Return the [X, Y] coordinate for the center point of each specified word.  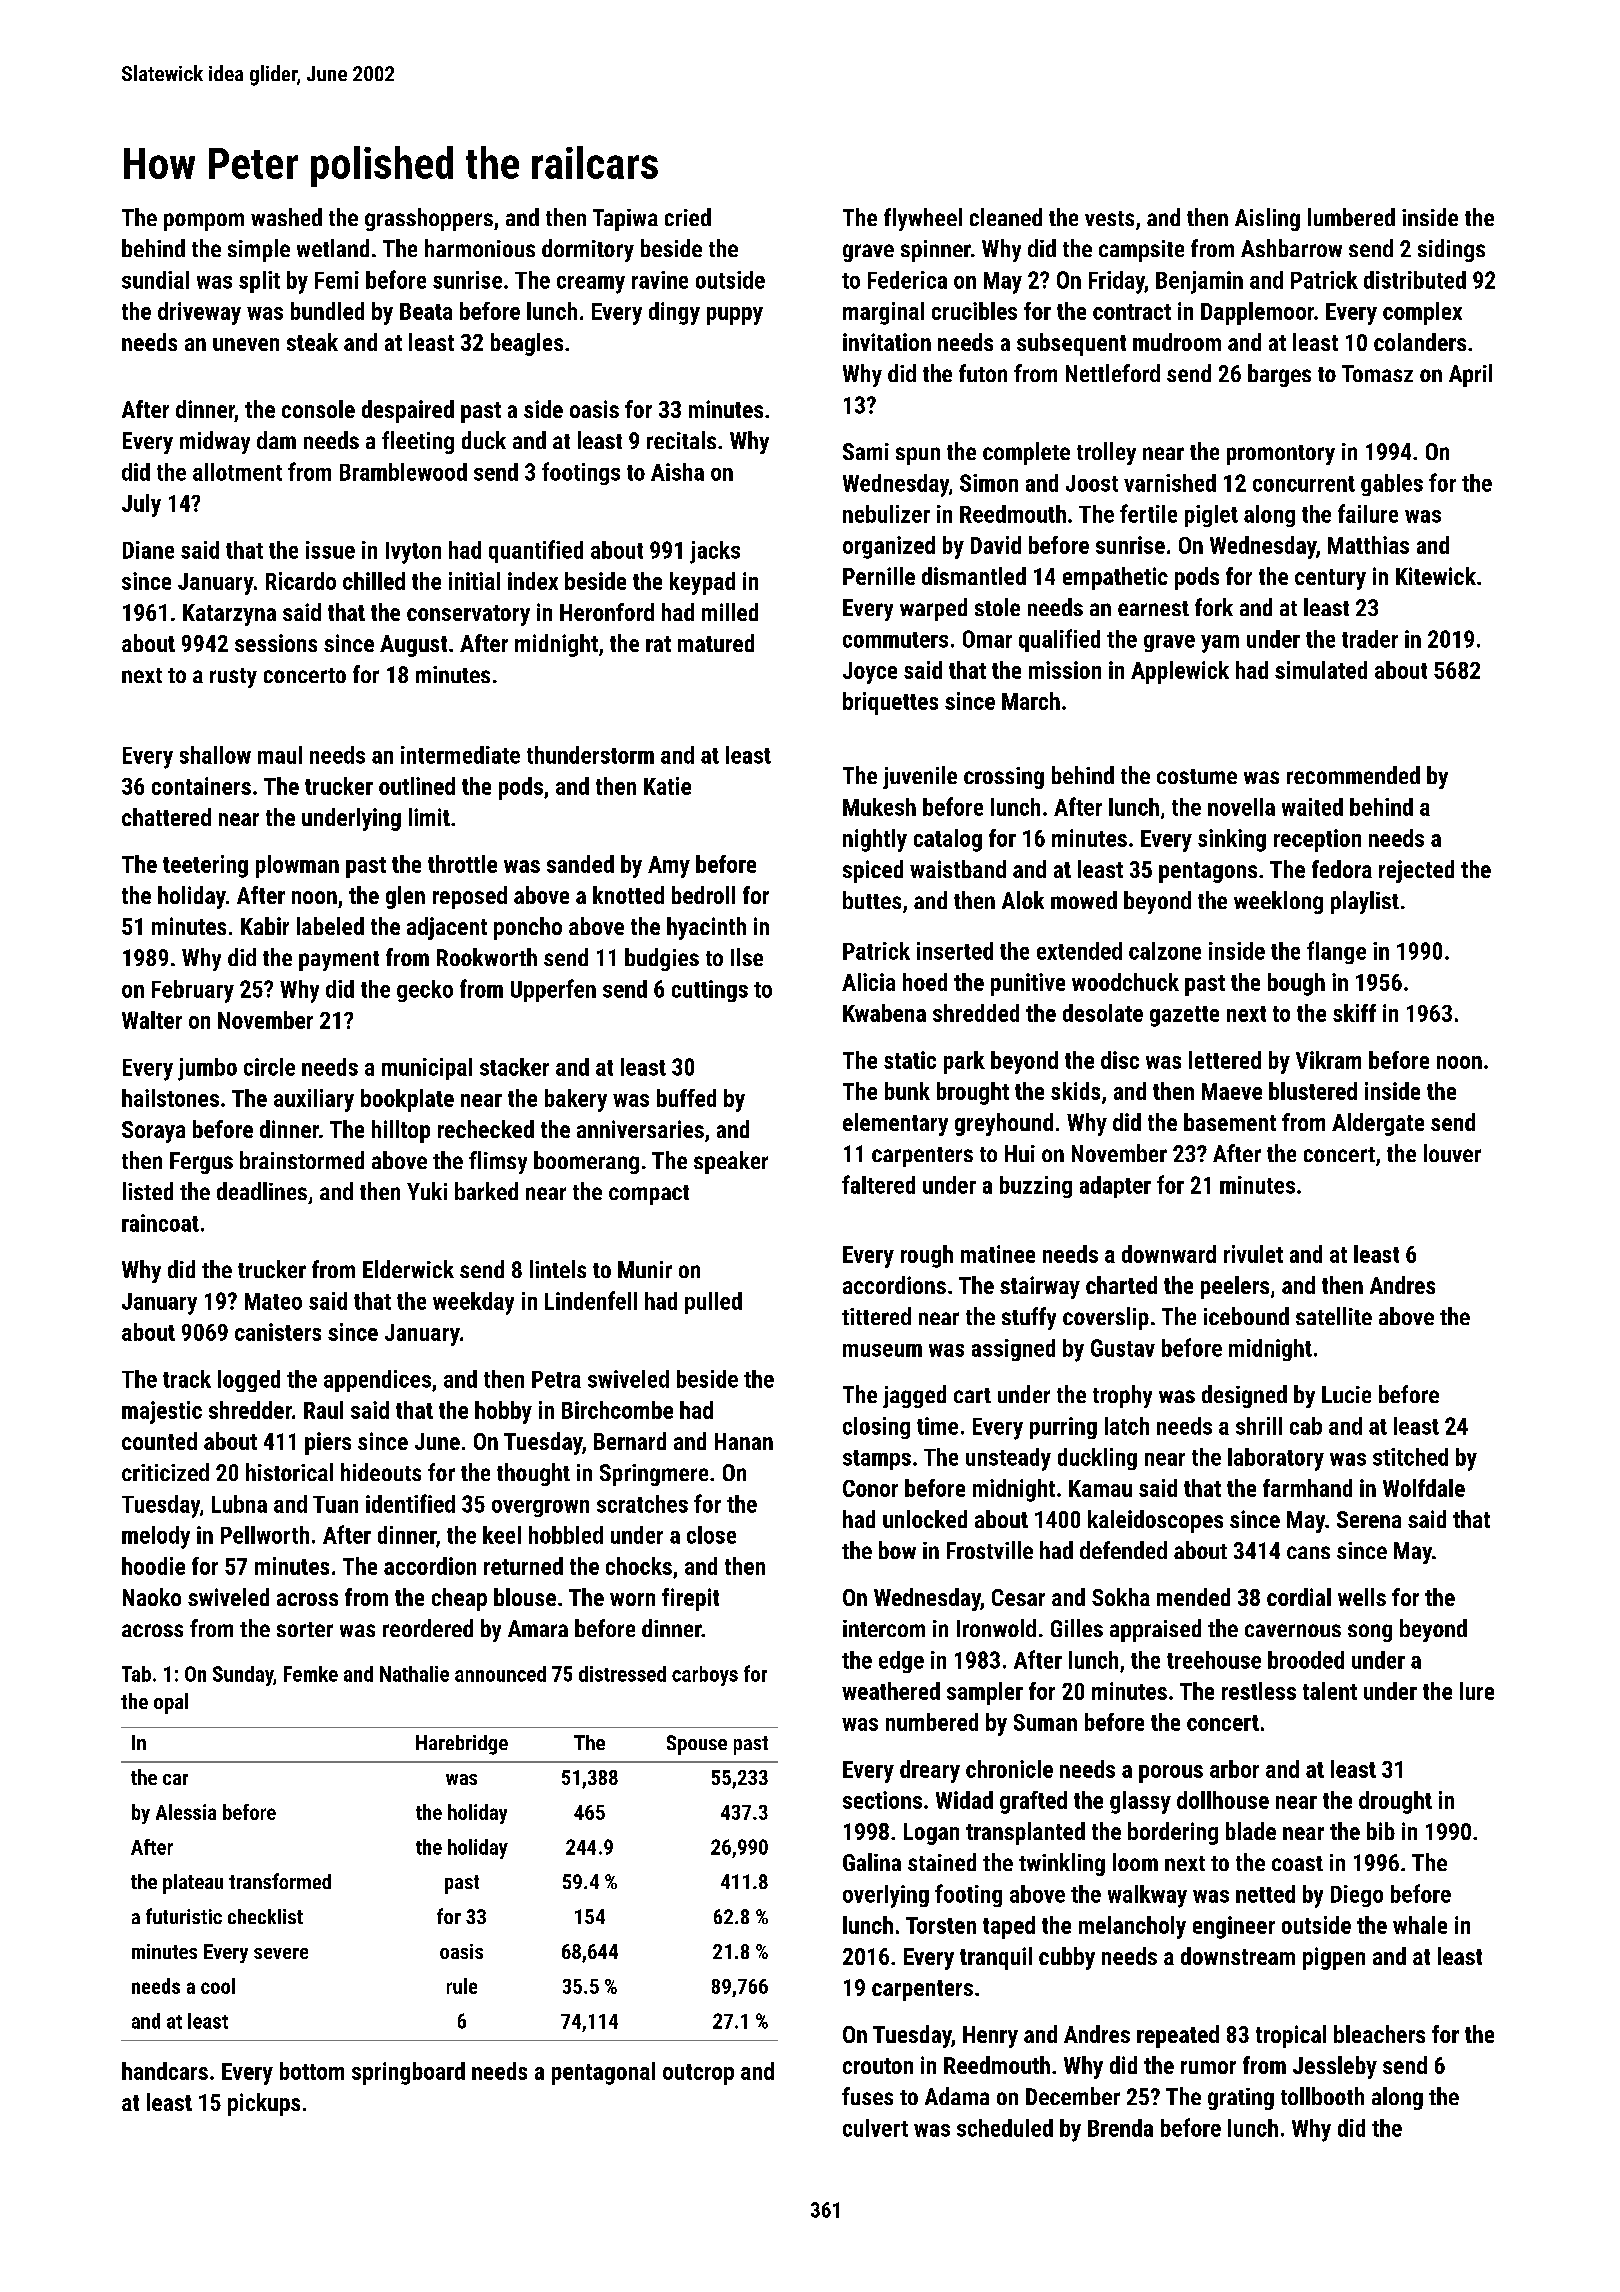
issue [330, 550]
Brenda [1120, 2128]
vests [1109, 218]
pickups [264, 2104]
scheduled [1005, 2128]
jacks [715, 552]
